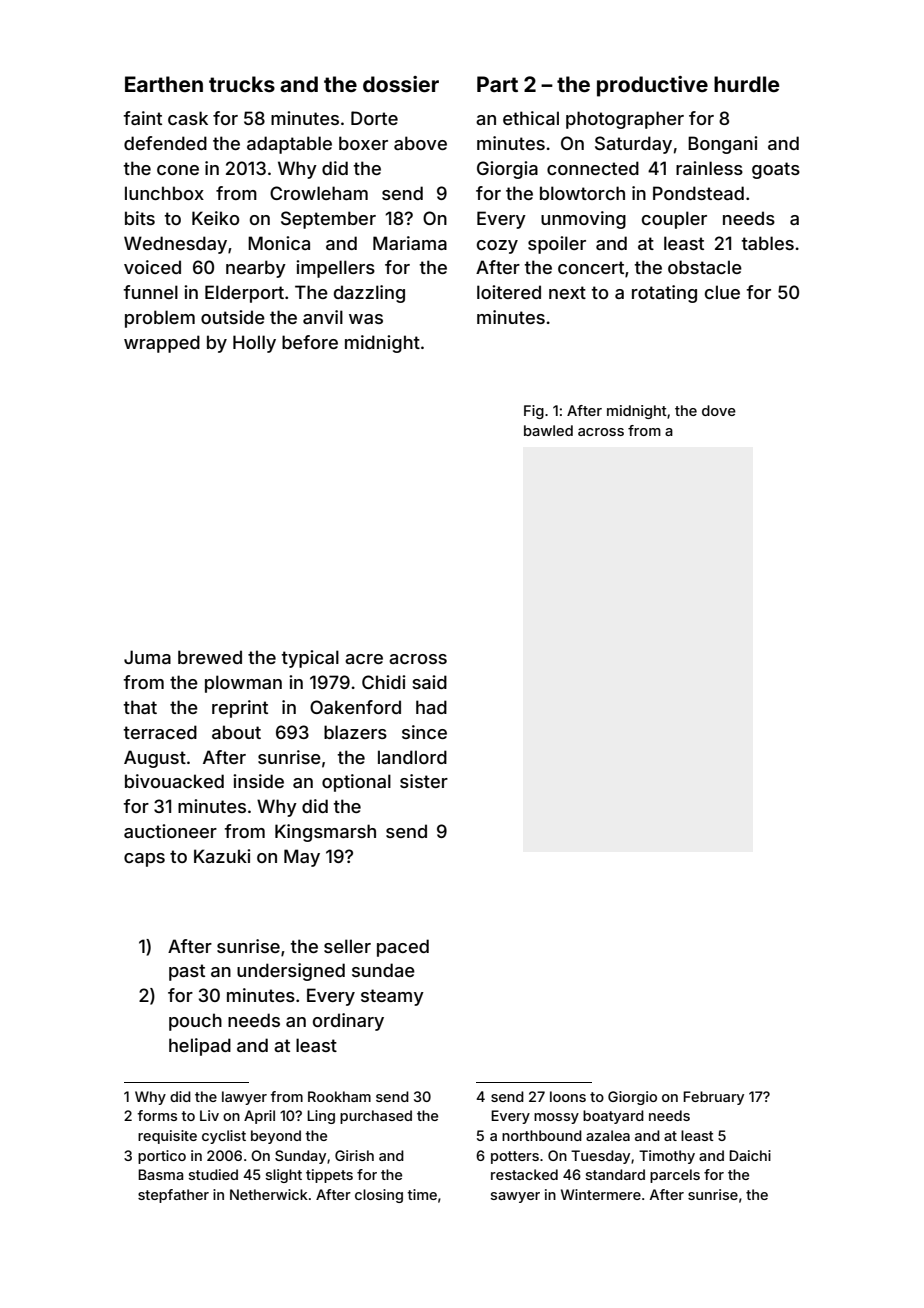 This screenshot has height=1308, width=924. I want to click on said, so click(429, 682).
